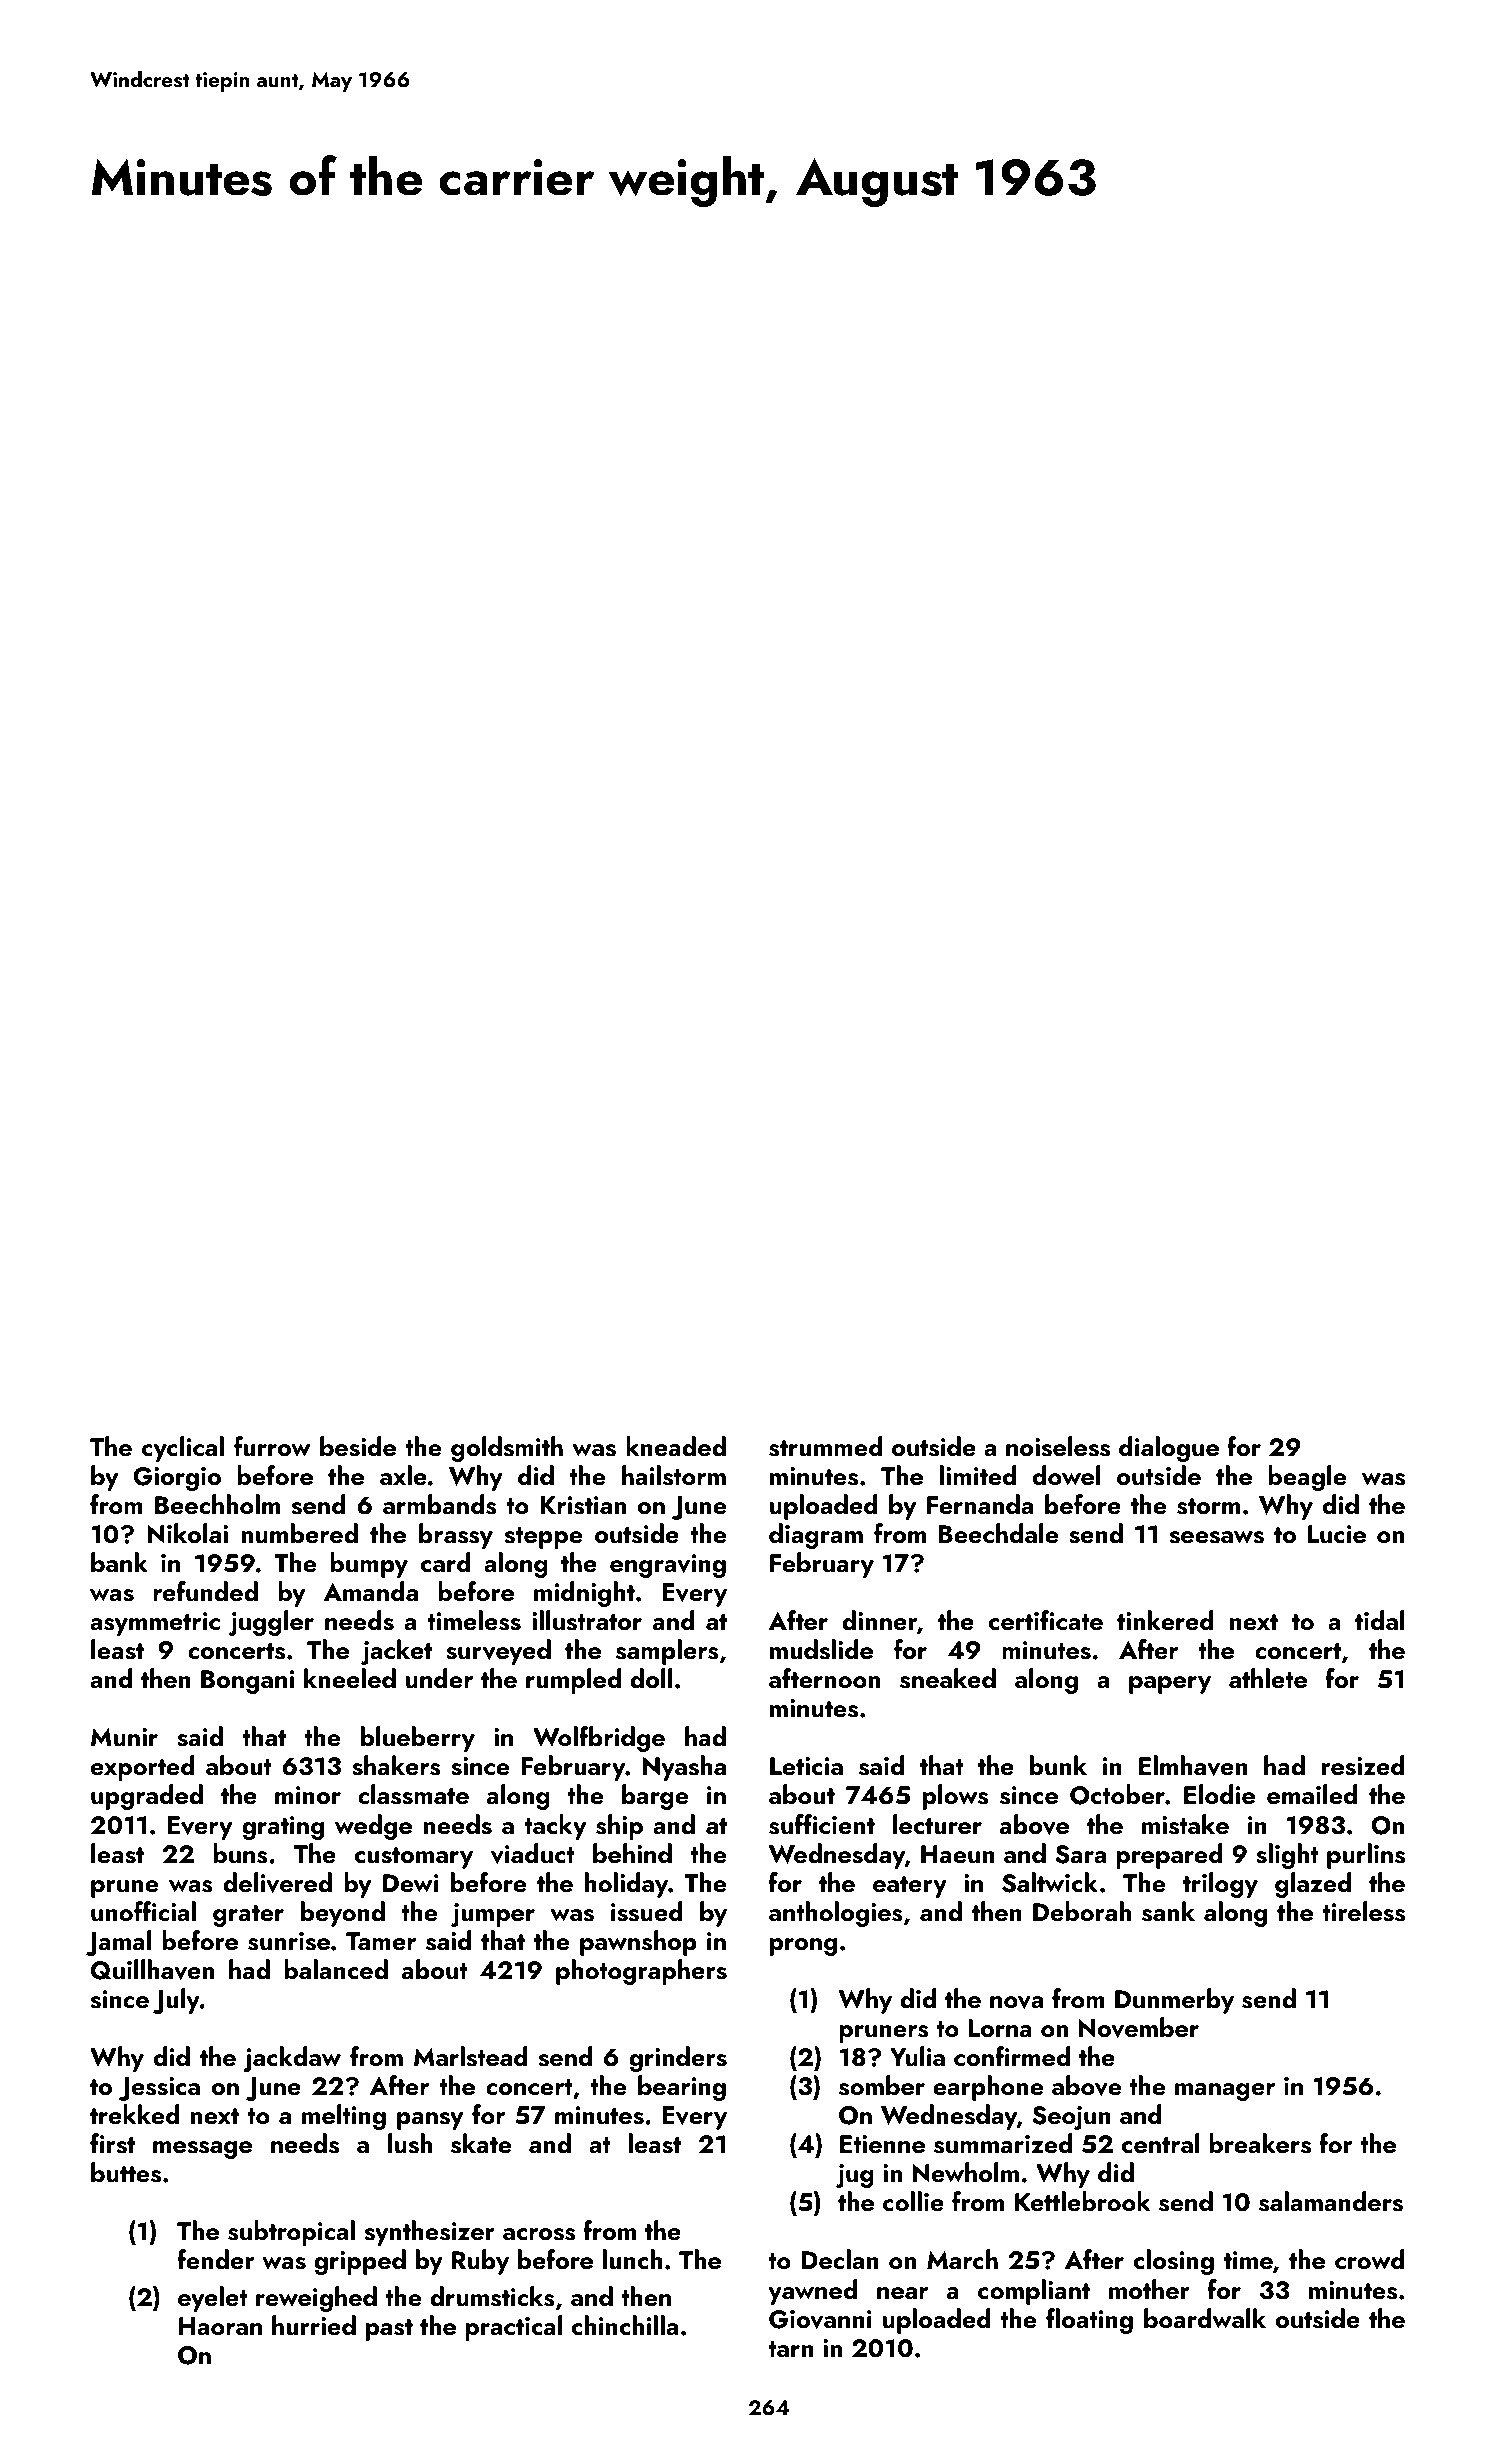  What do you see at coordinates (1169, 1449) in the image?
I see `dialogue` at bounding box center [1169, 1449].
